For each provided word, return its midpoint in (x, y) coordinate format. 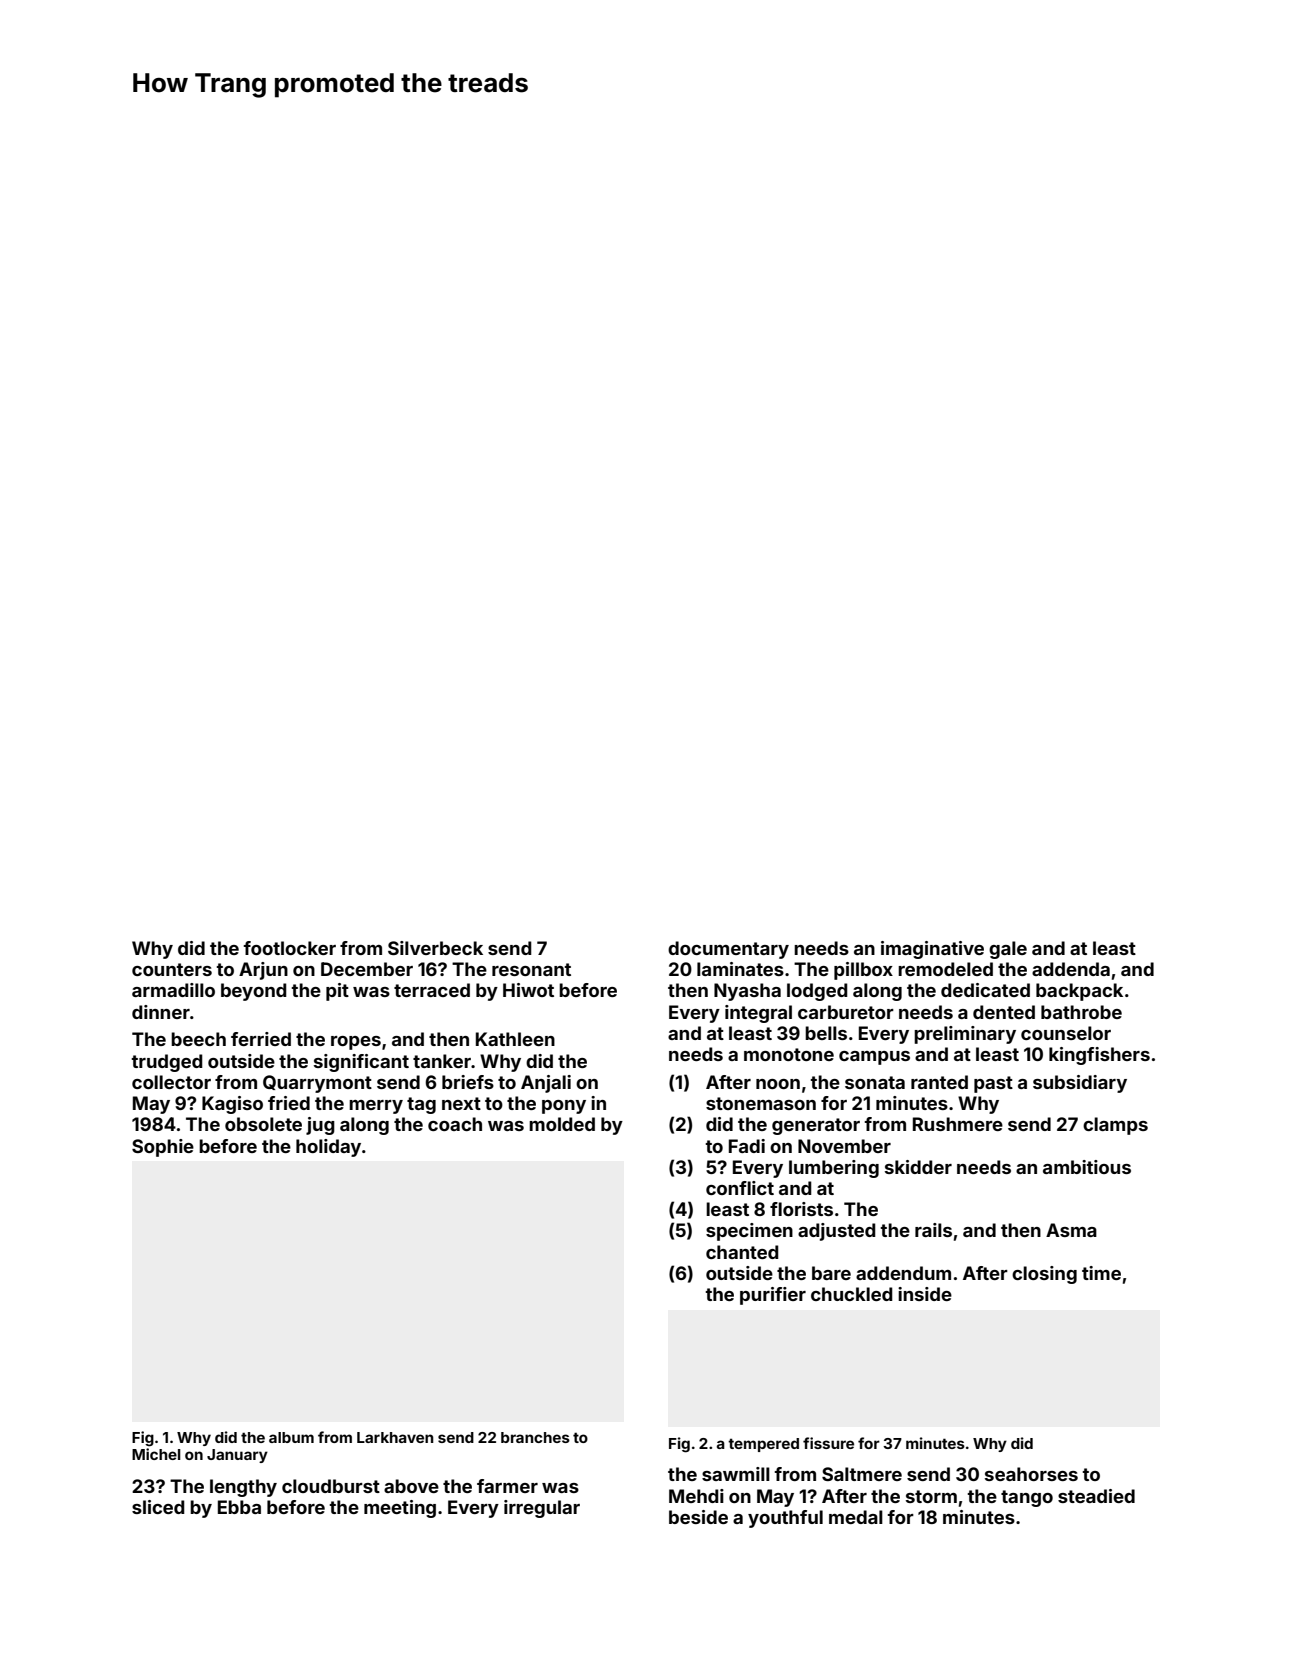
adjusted (837, 1232)
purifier (773, 1296)
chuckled (852, 1294)
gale (1008, 950)
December (367, 969)
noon (778, 1084)
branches (535, 1437)
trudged (167, 1063)
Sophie (163, 1148)
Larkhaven (395, 1437)
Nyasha (747, 992)
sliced (158, 1507)
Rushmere (958, 1124)
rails (933, 1230)
